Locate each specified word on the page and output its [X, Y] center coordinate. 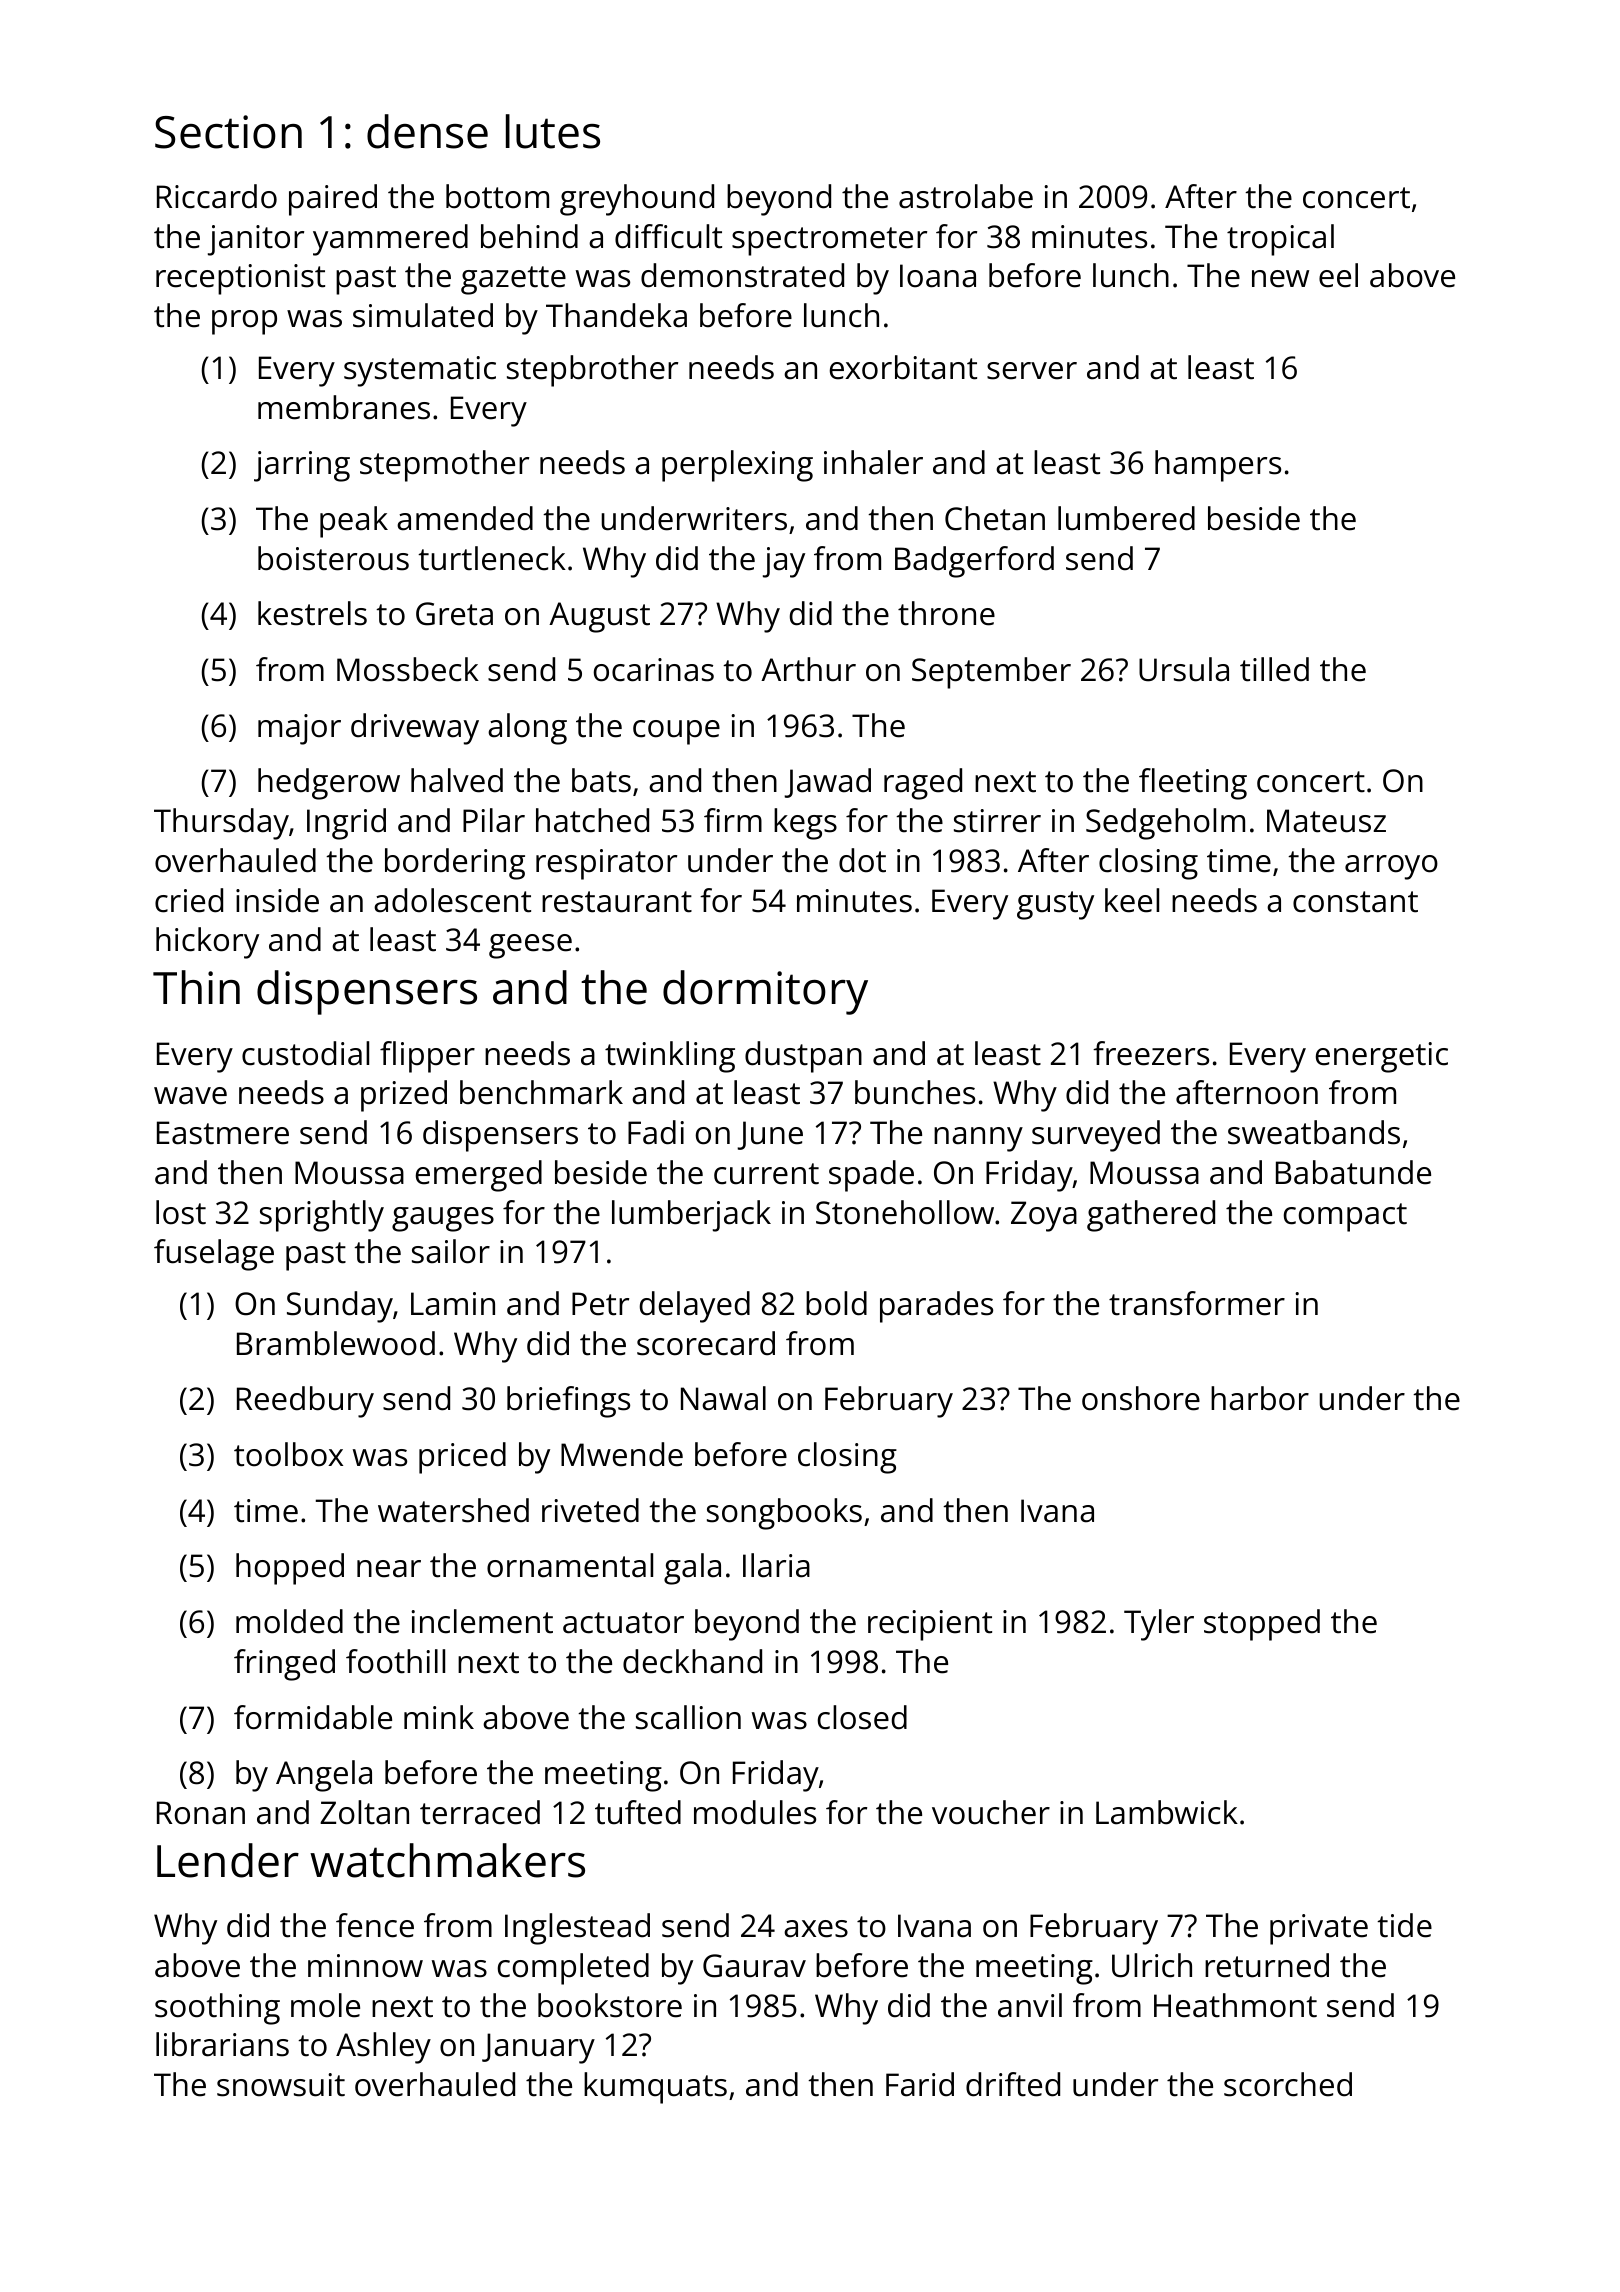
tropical [1280, 240]
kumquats [655, 2088]
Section [228, 132]
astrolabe [966, 196]
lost [181, 1212]
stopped [1262, 1625]
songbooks [784, 1514]
